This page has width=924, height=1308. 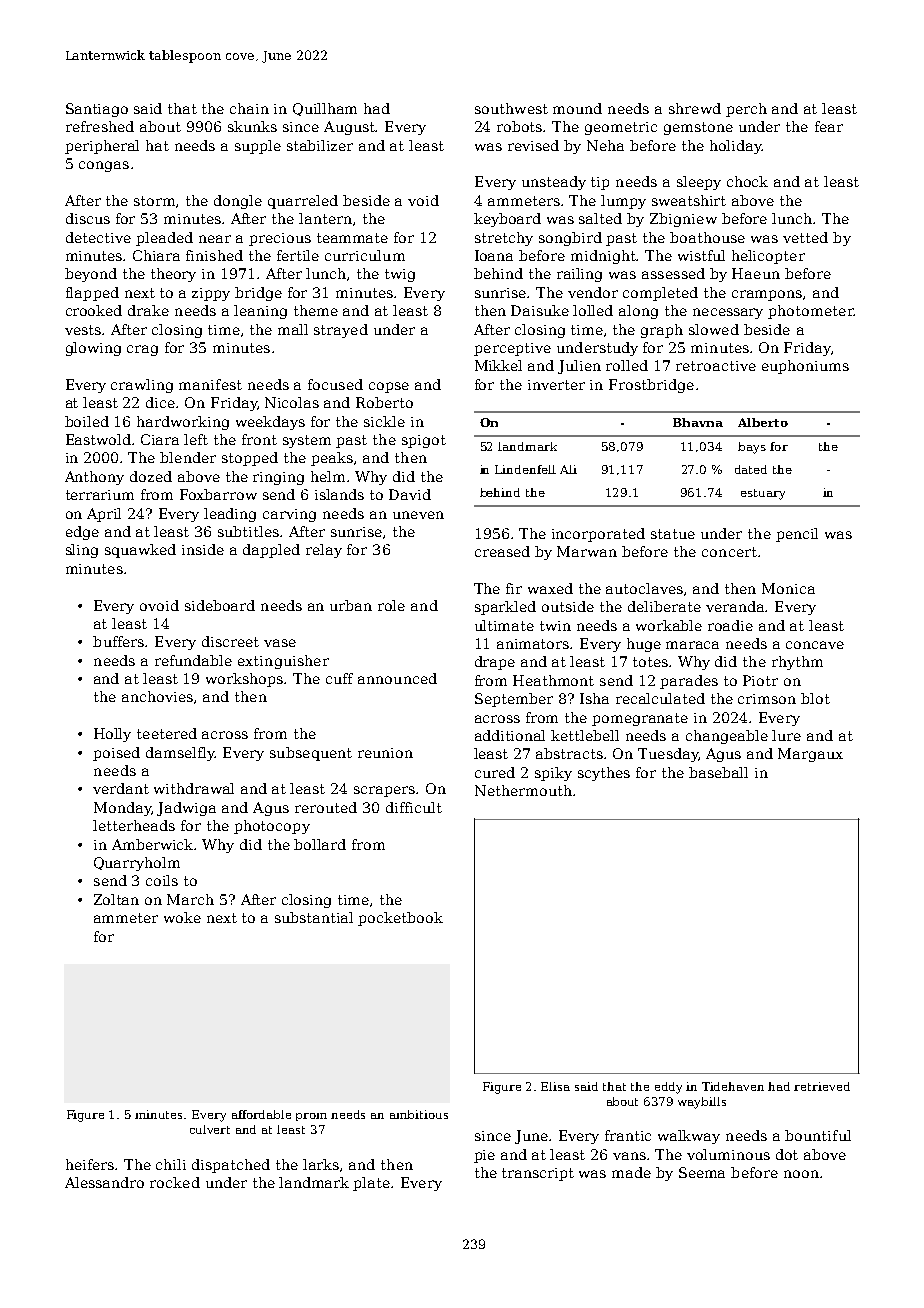 I want to click on Santiago, so click(x=97, y=110).
